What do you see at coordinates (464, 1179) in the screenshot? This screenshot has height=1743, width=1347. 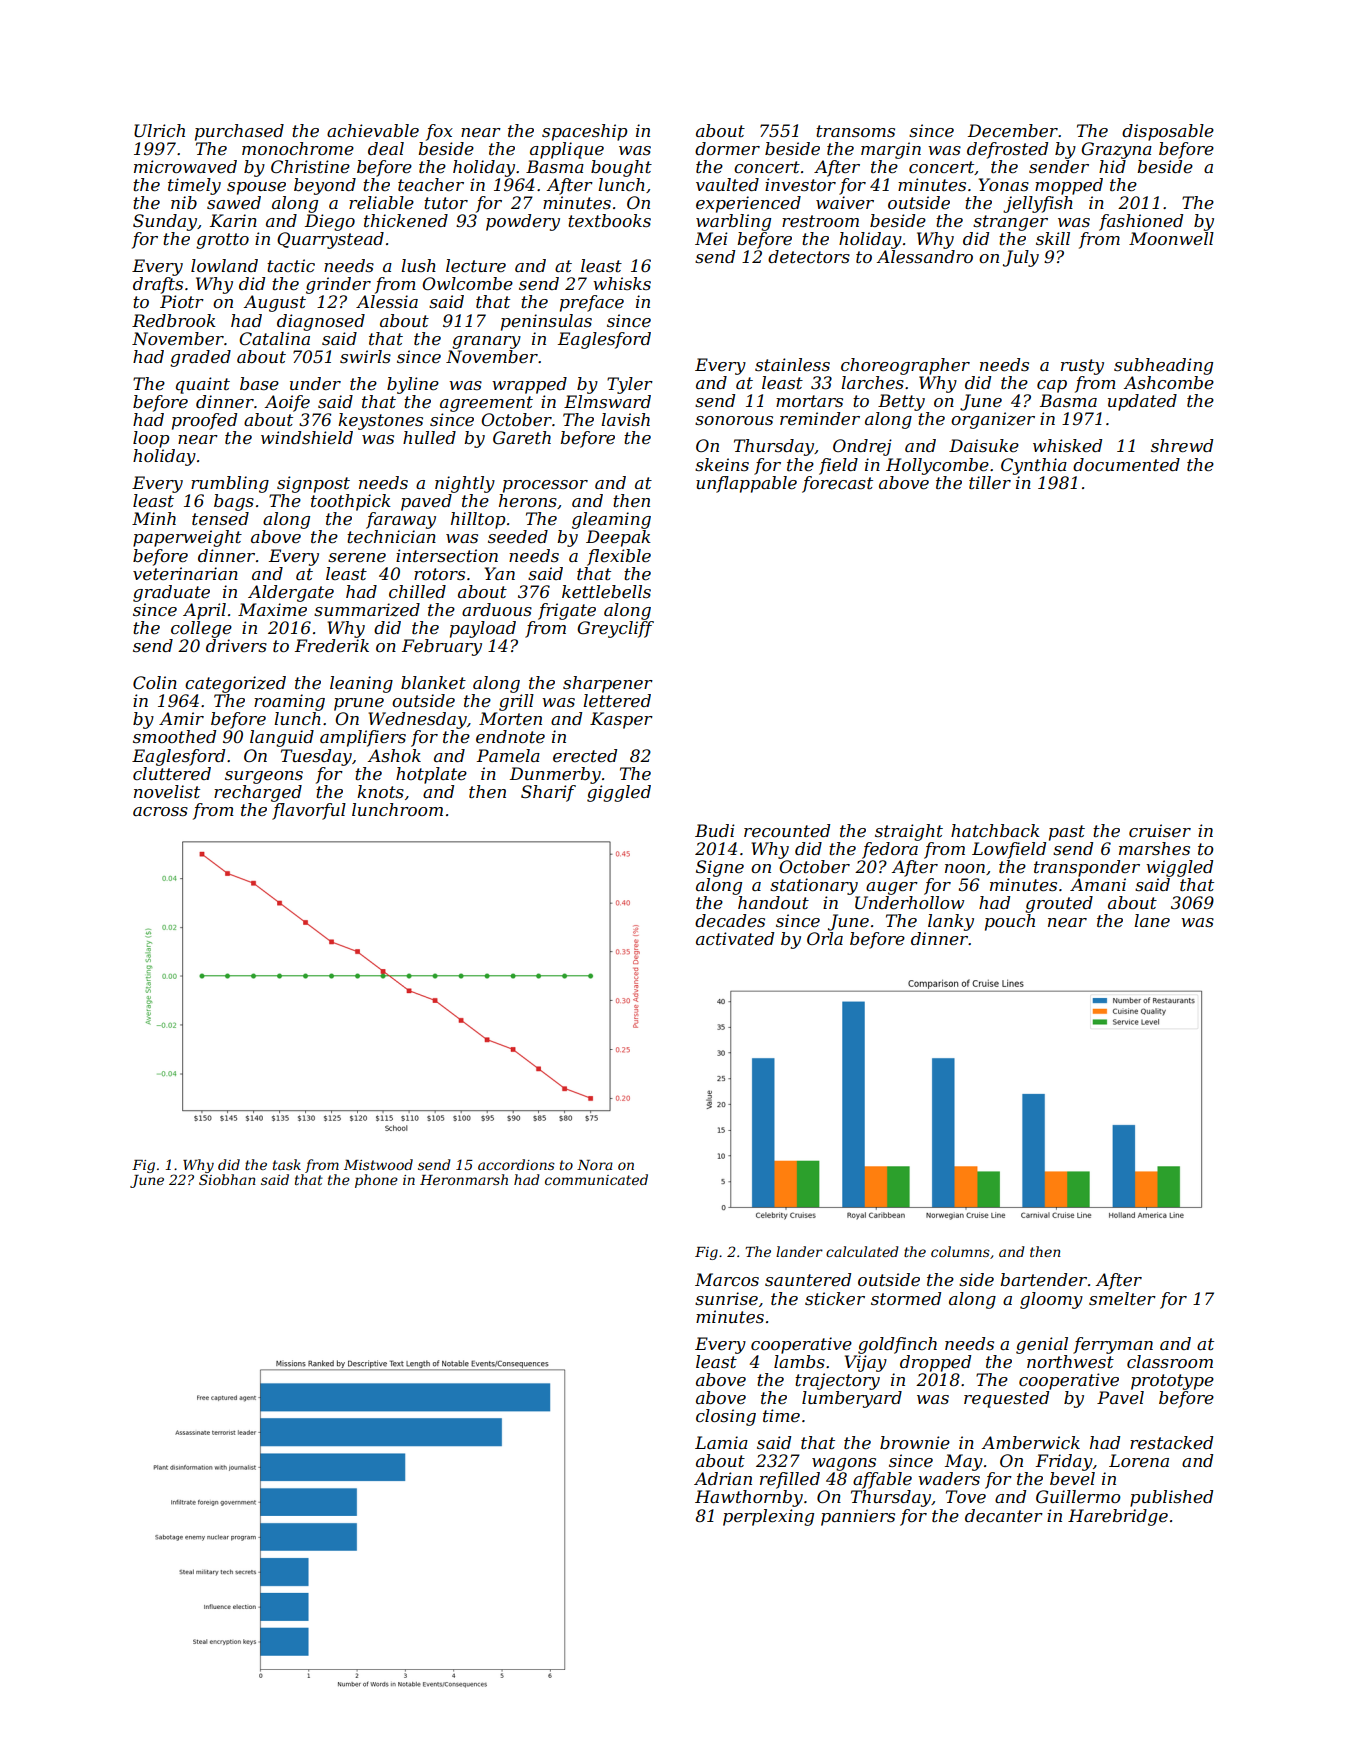 I see `Heronmarsh` at bounding box center [464, 1179].
